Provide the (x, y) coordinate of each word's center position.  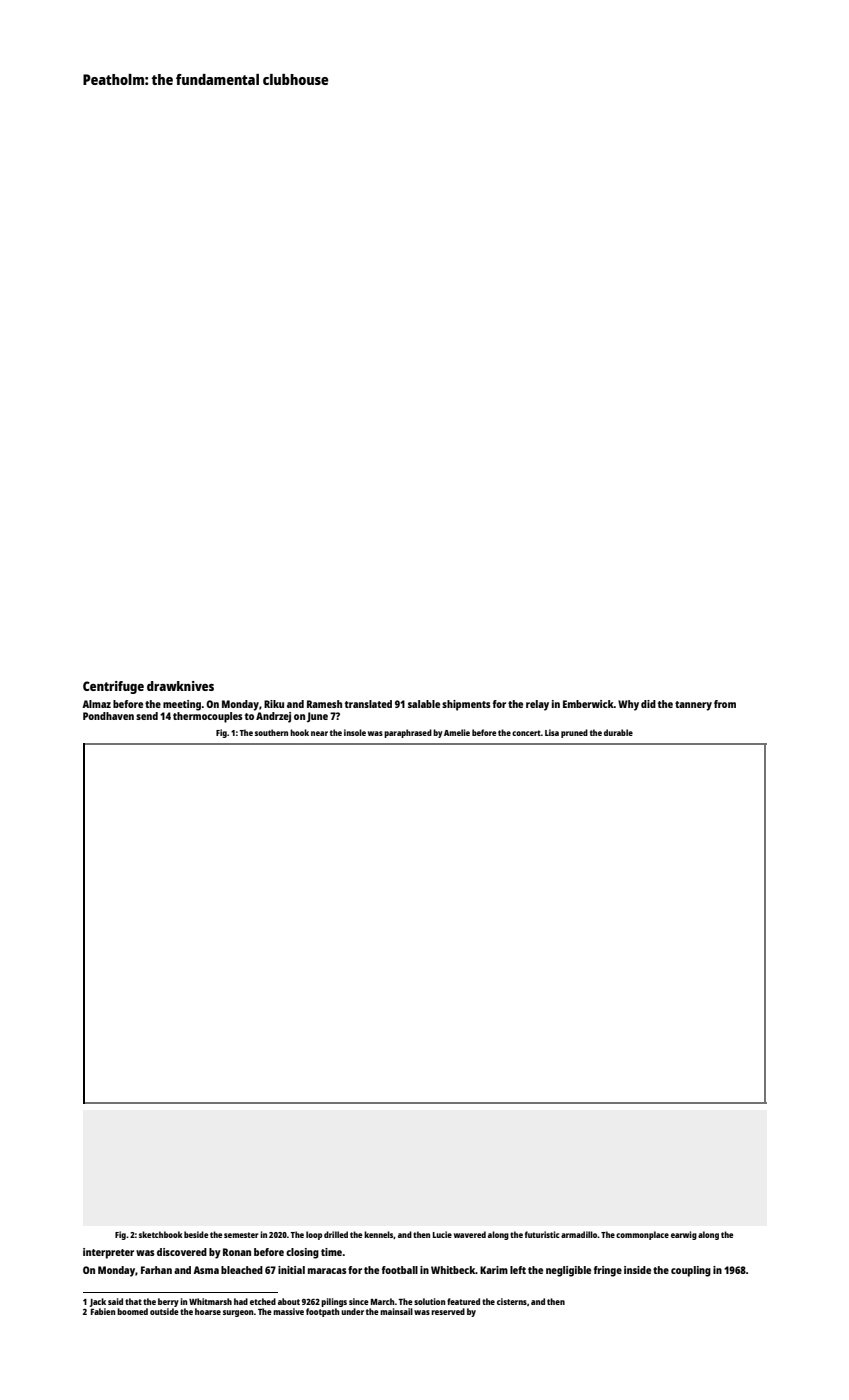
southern (271, 732)
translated (368, 704)
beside (196, 1234)
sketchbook (161, 1234)
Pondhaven (108, 716)
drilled (336, 1234)
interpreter (108, 1253)
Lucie (442, 1234)
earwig (684, 1235)
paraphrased (408, 733)
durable (618, 732)
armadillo (579, 1234)
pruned (574, 733)
